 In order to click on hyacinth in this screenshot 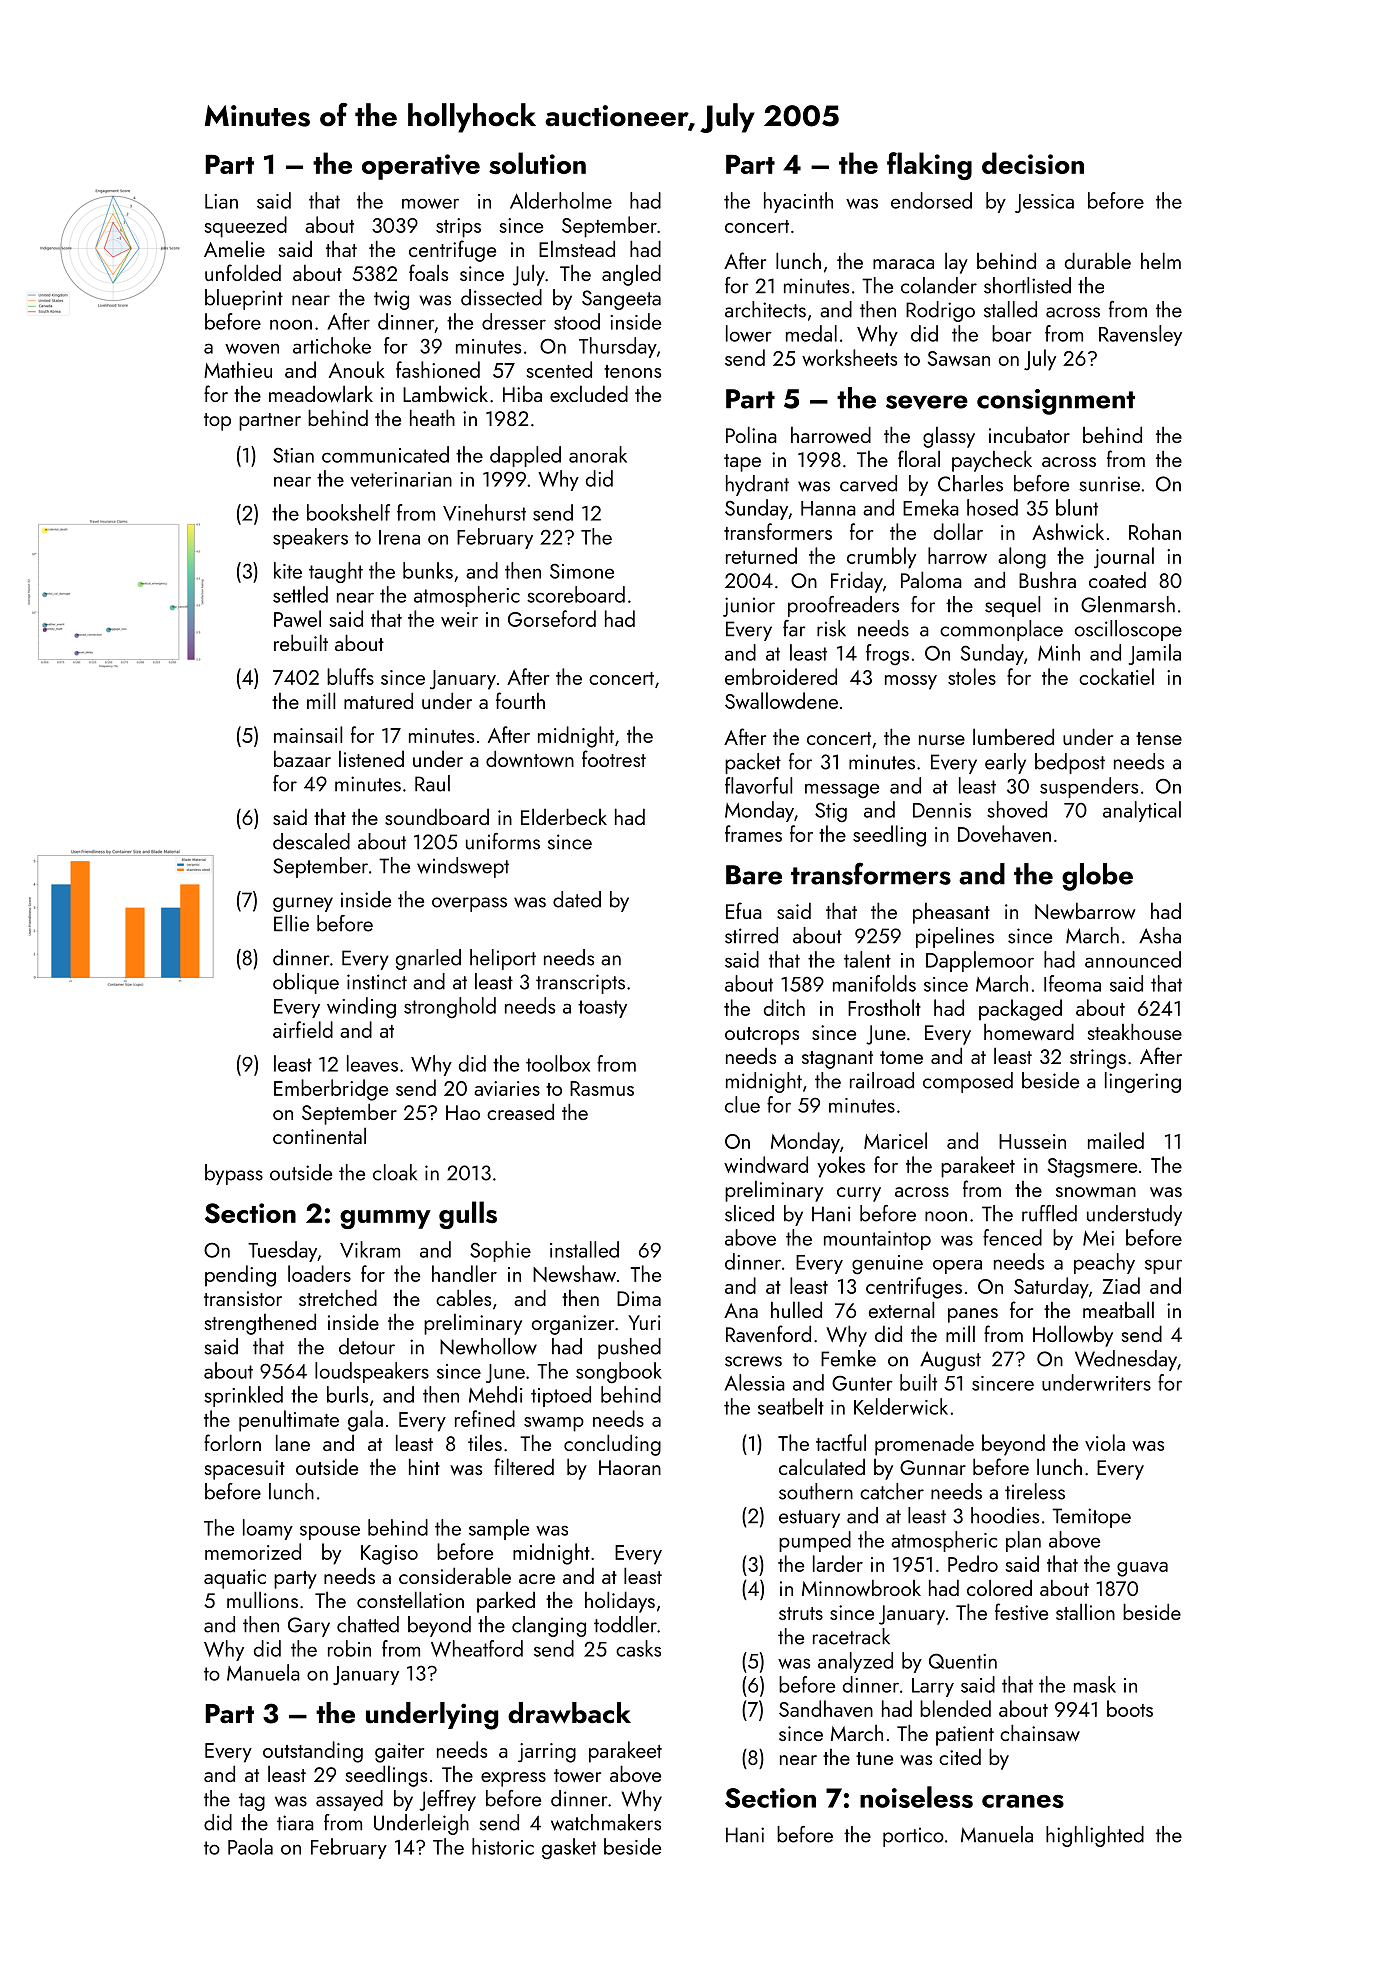, I will do `click(798, 202)`.
